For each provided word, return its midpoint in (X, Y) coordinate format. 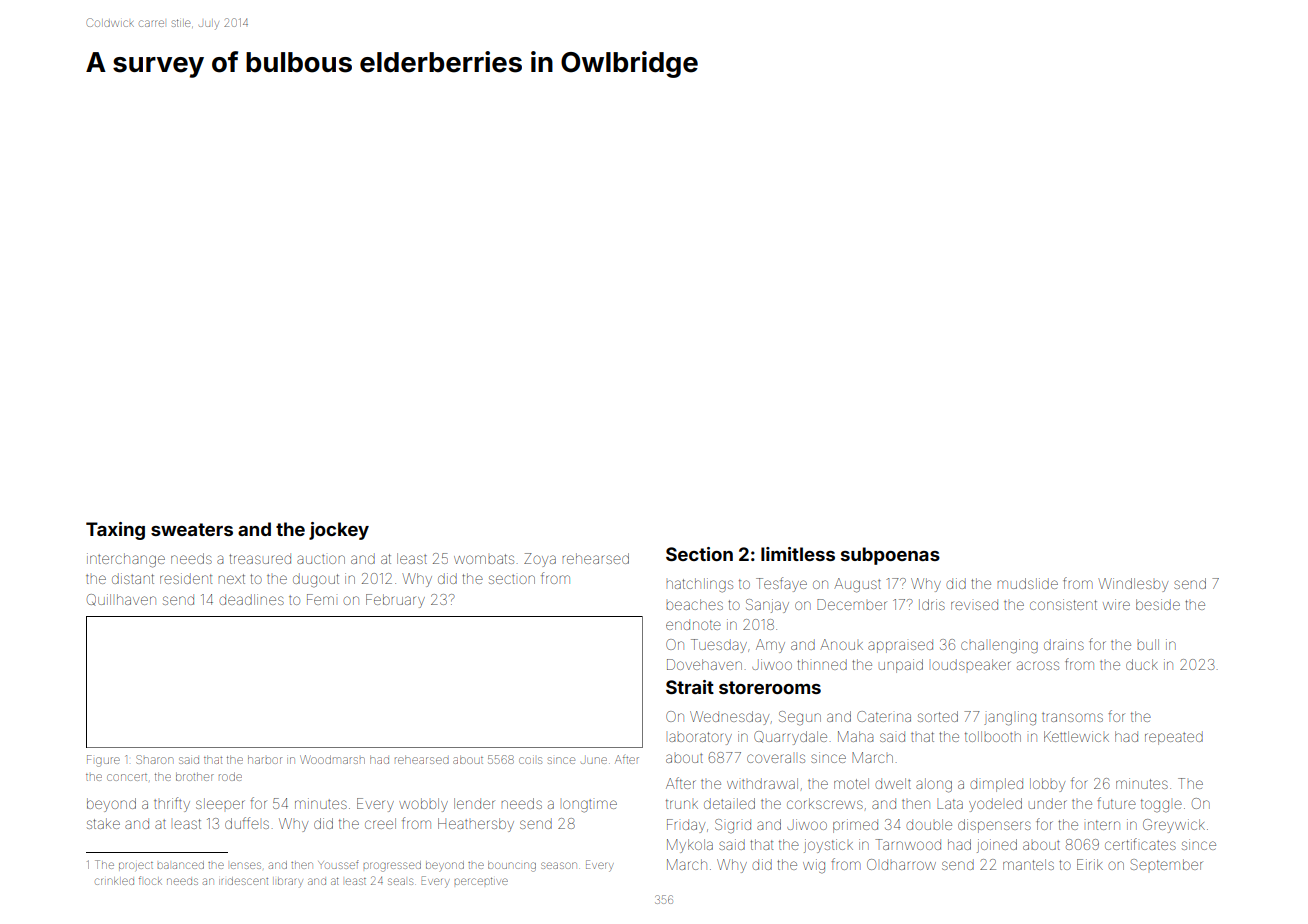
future (1116, 803)
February (395, 601)
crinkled (114, 881)
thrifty (172, 804)
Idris (932, 604)
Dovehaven (704, 664)
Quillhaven (121, 600)
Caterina (884, 716)
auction (321, 559)
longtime (590, 806)
